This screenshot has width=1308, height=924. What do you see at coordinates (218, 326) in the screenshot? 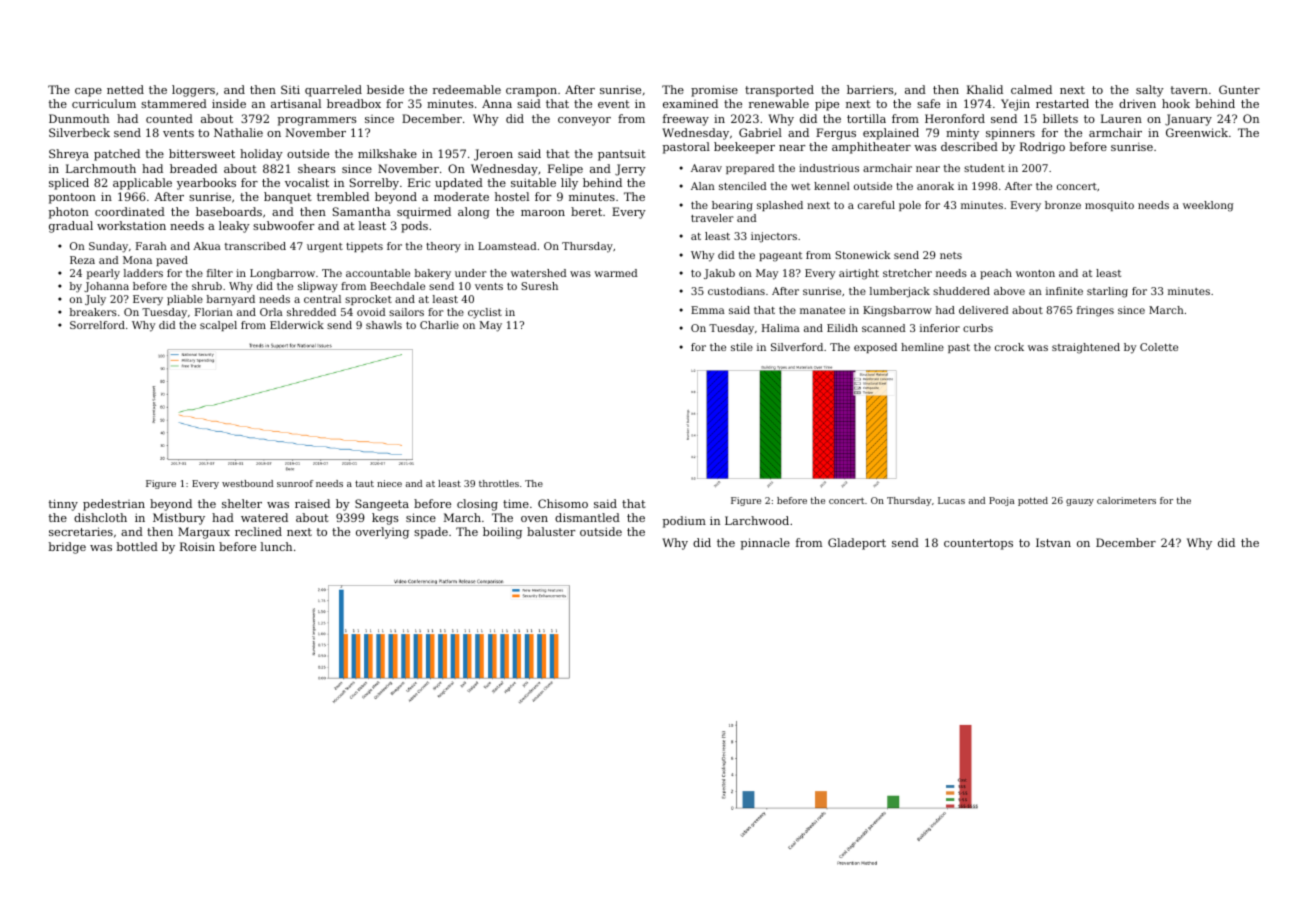
I see `scalpel` at bounding box center [218, 326].
